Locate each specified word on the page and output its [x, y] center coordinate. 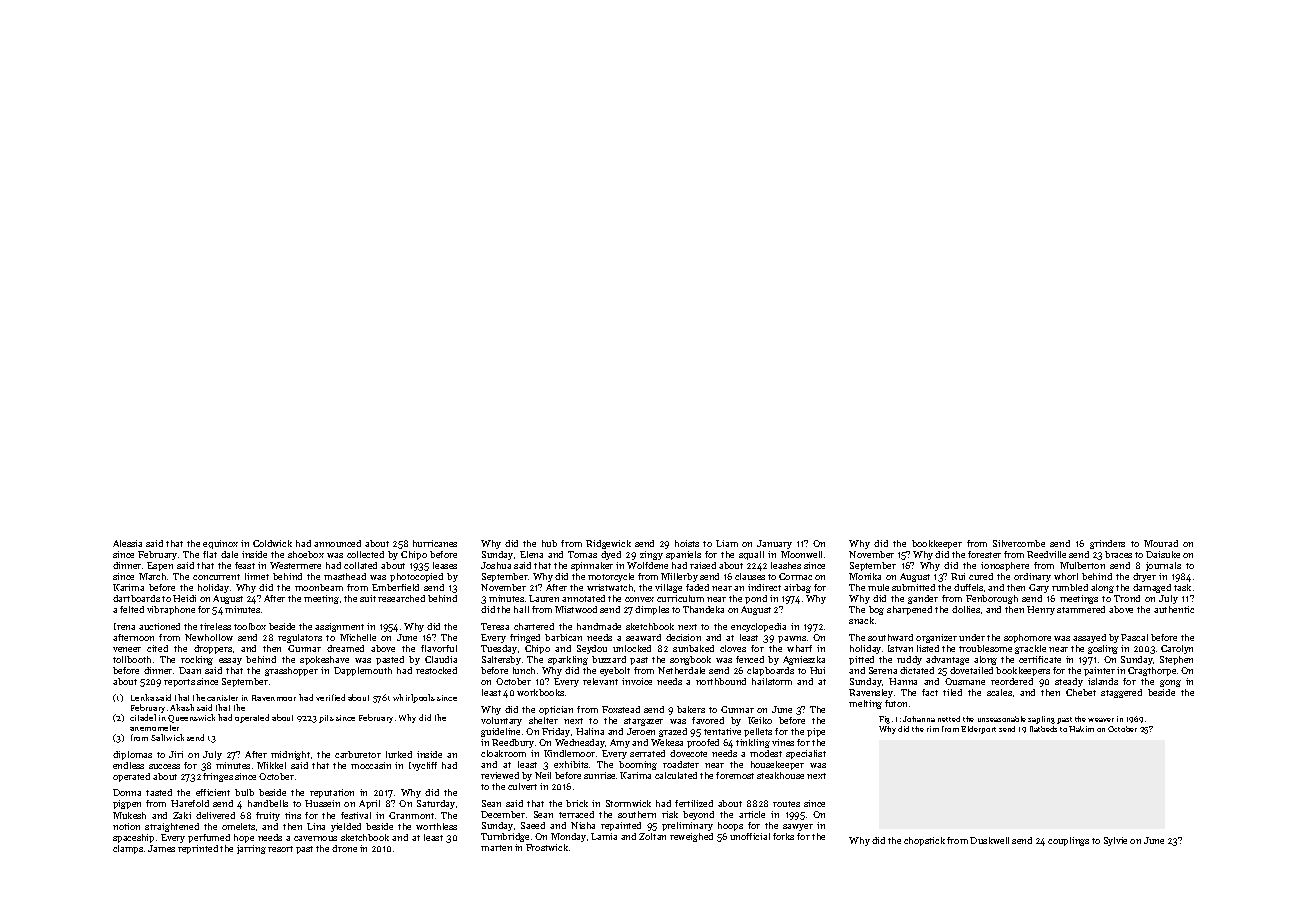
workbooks [540, 692]
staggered [1121, 693]
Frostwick [547, 847]
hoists [687, 543]
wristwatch [610, 587]
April [369, 804]
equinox [220, 544]
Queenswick [191, 718]
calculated [676, 775]
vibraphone [171, 610]
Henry [1041, 610]
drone [344, 848]
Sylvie [1115, 841]
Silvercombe [1019, 543]
